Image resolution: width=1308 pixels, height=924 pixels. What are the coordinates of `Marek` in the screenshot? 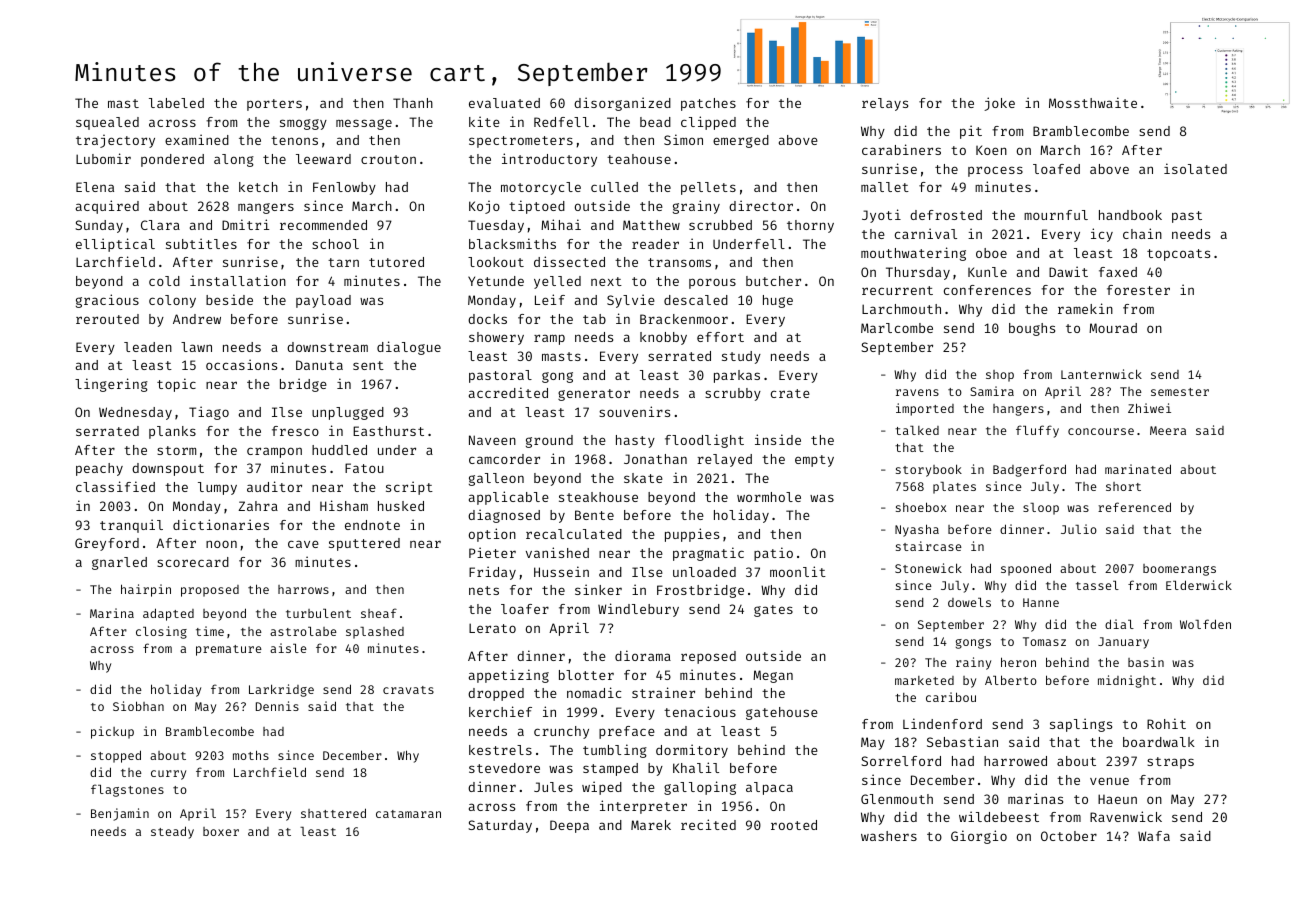 It's located at (651, 825).
